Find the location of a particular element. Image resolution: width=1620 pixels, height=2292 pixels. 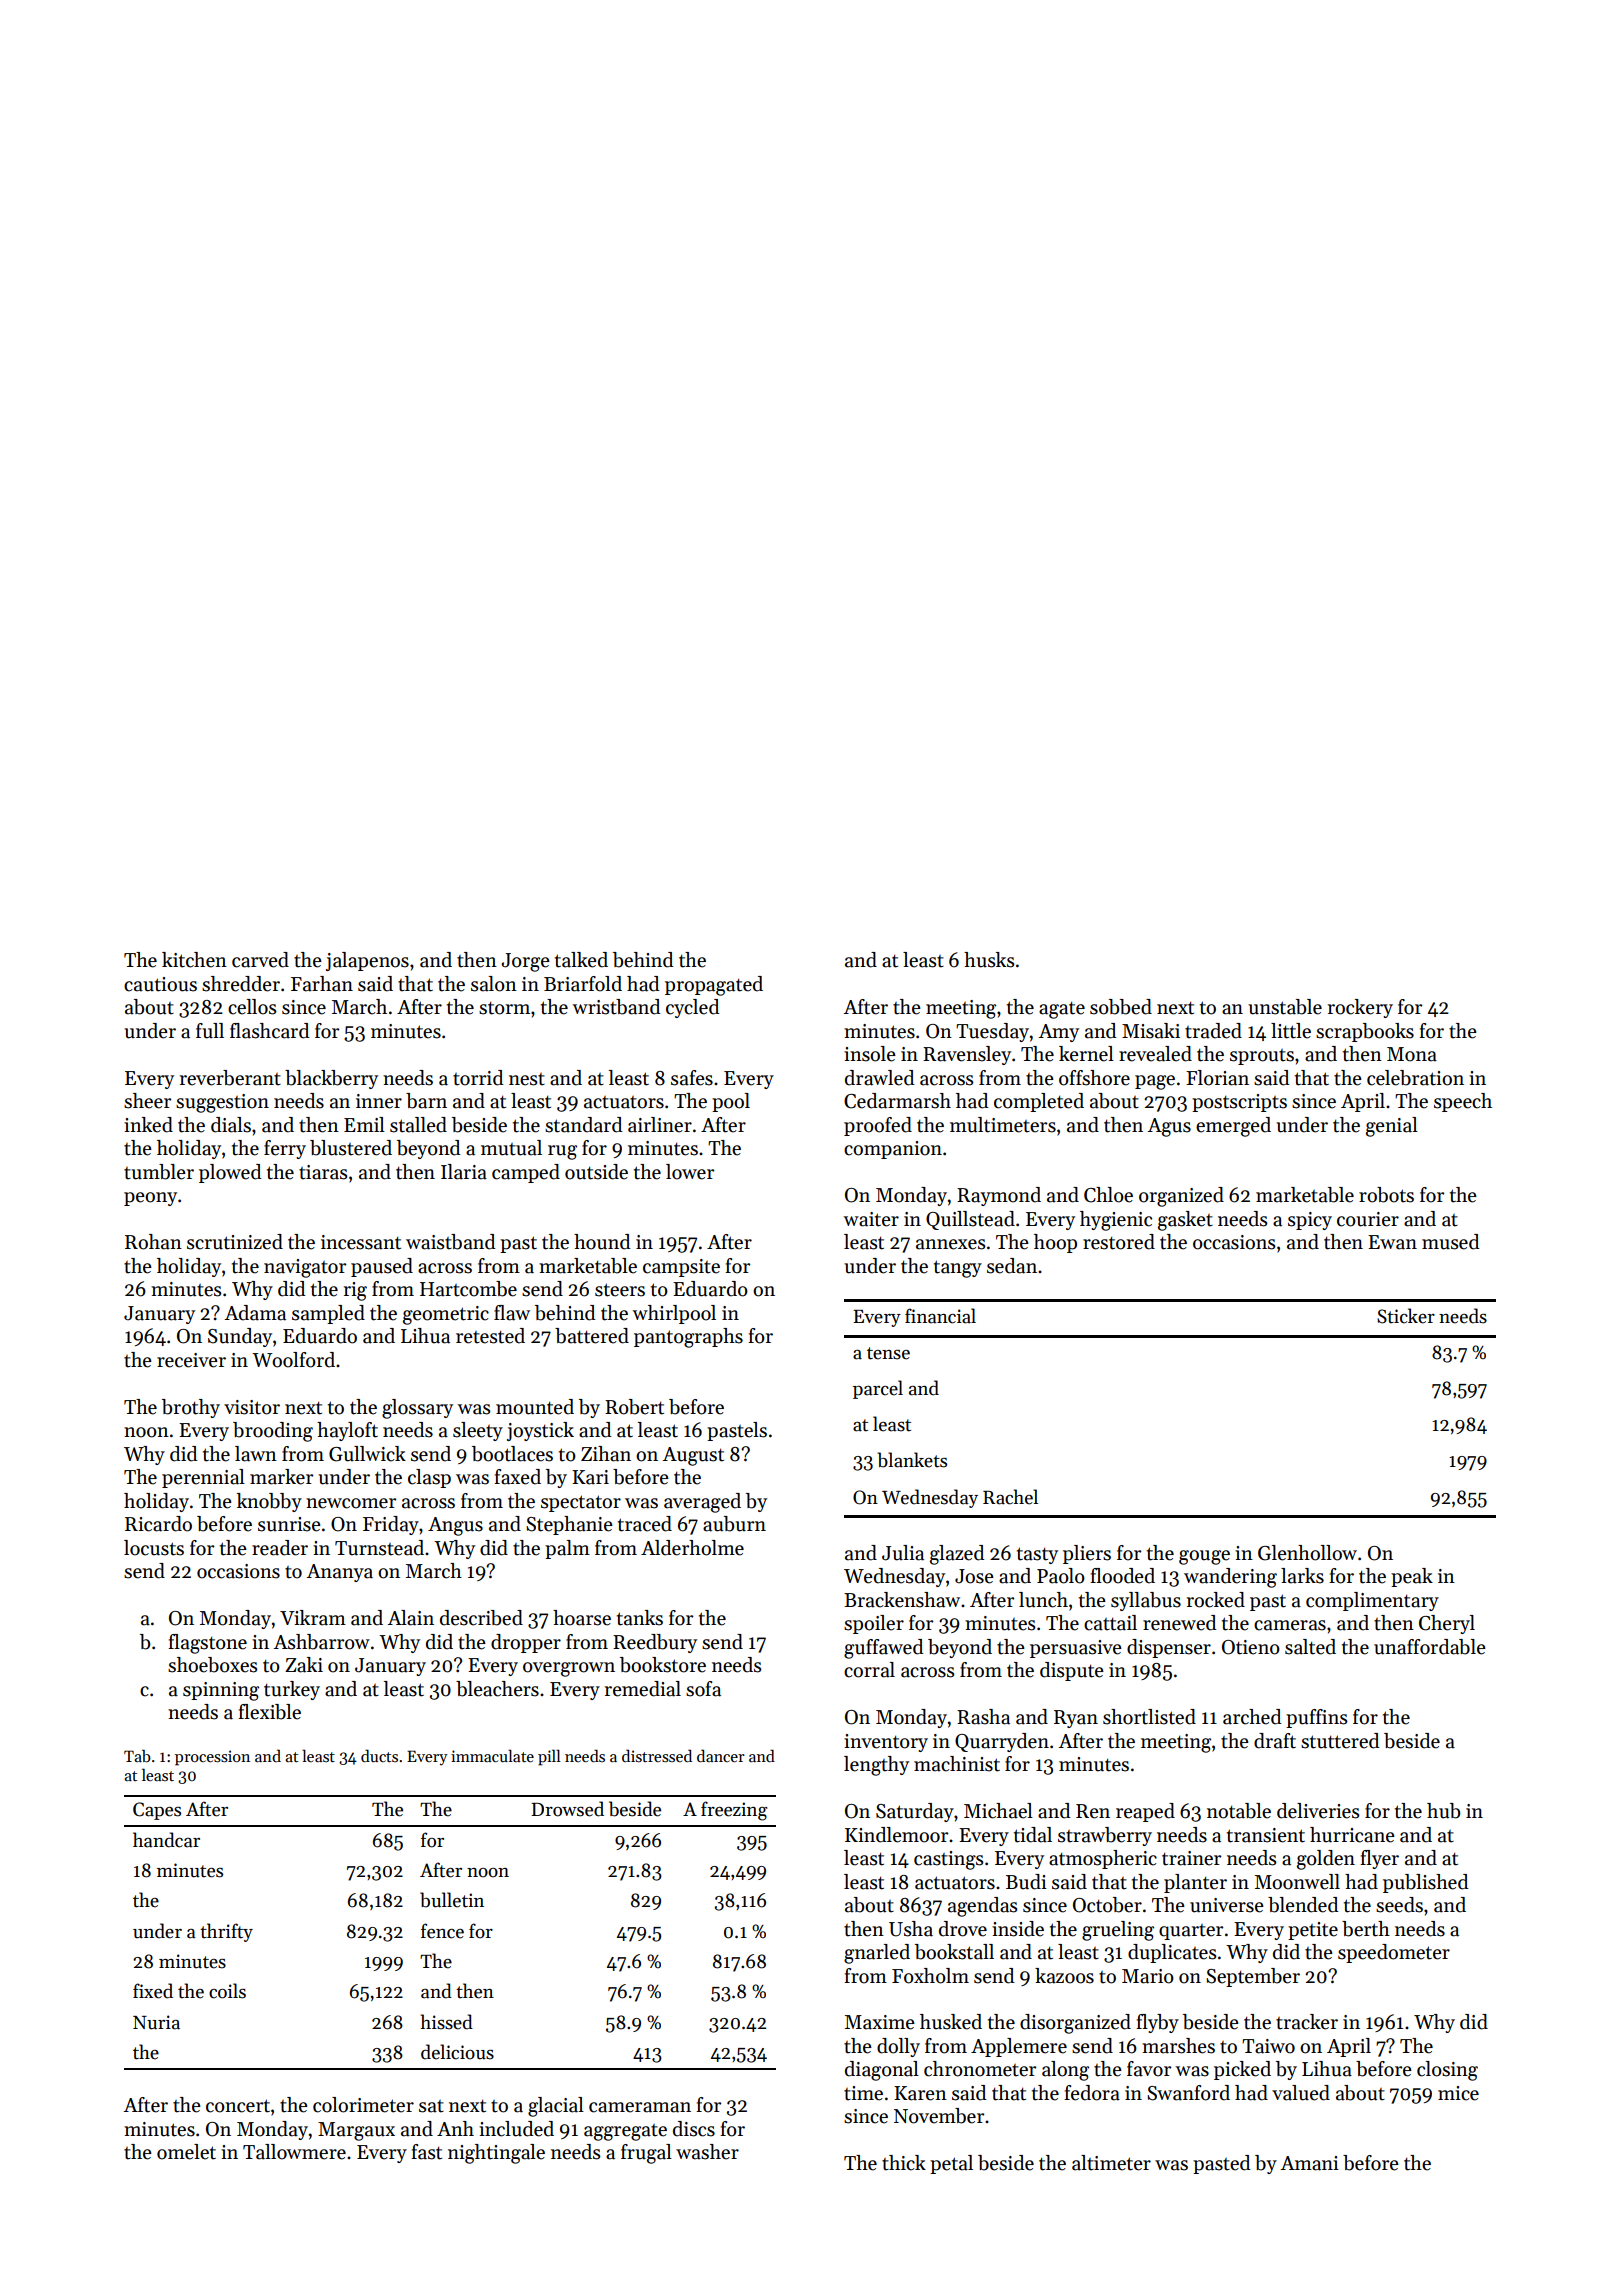

tumbler is located at coordinates (159, 1172).
